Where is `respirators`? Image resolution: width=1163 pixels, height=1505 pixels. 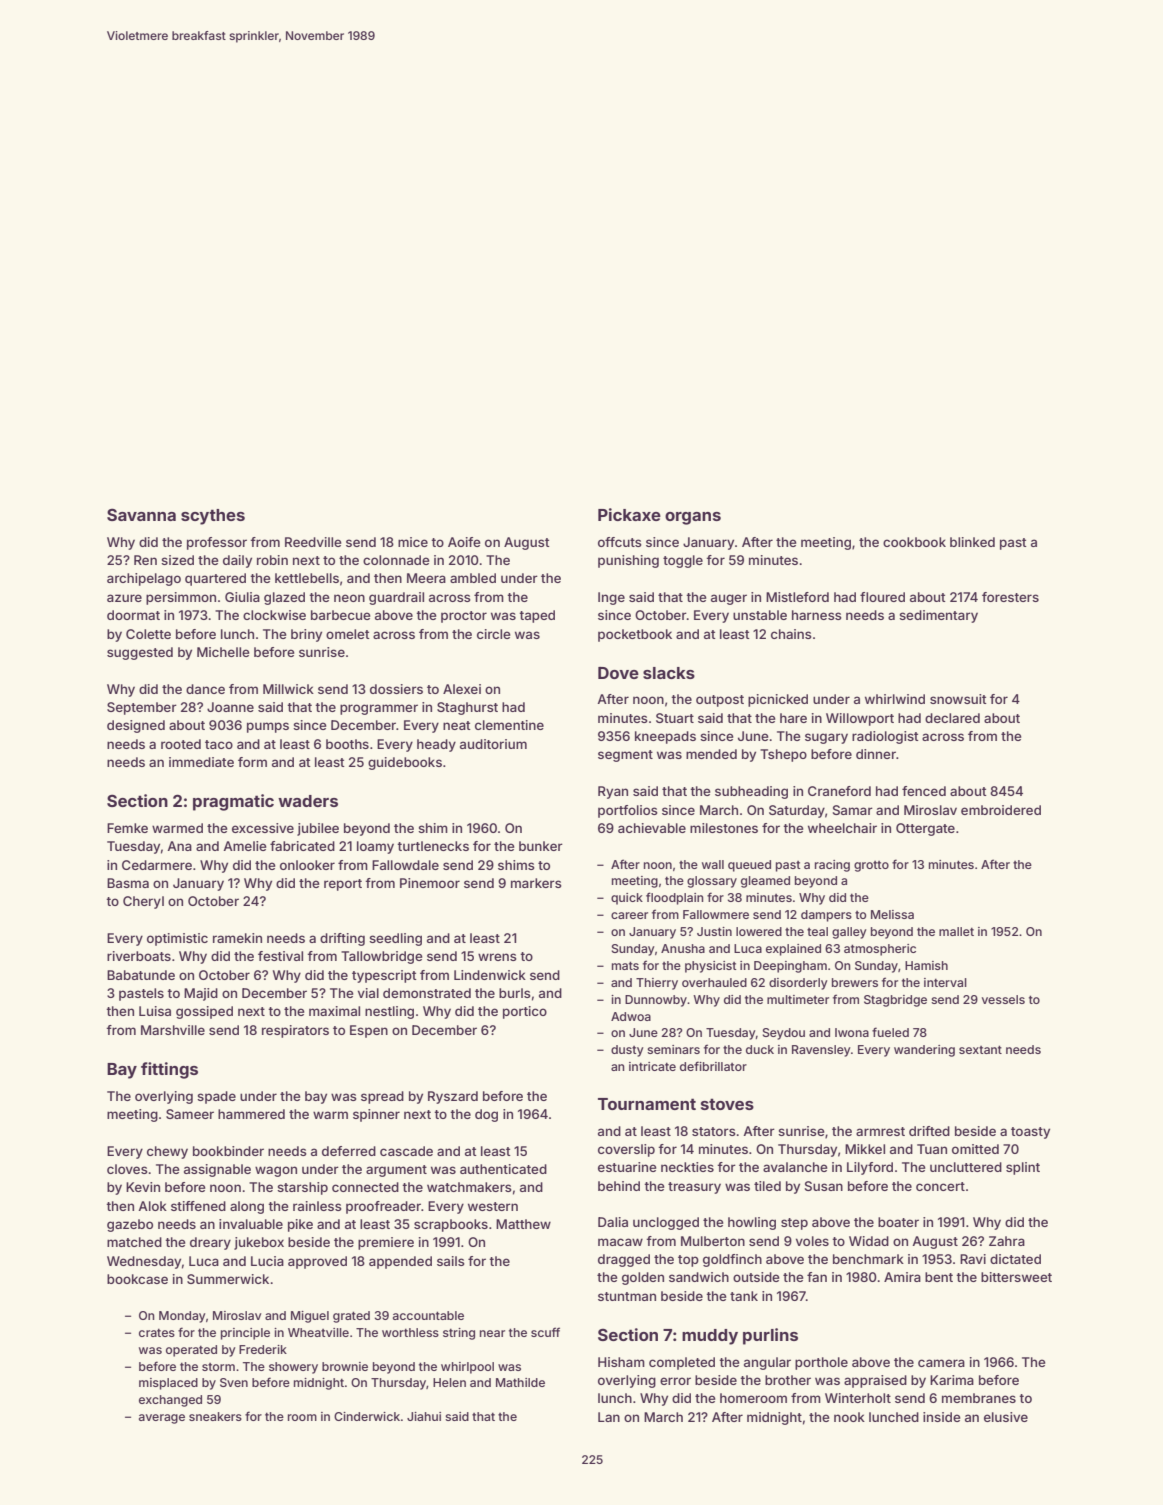
respirators is located at coordinates (295, 1031).
